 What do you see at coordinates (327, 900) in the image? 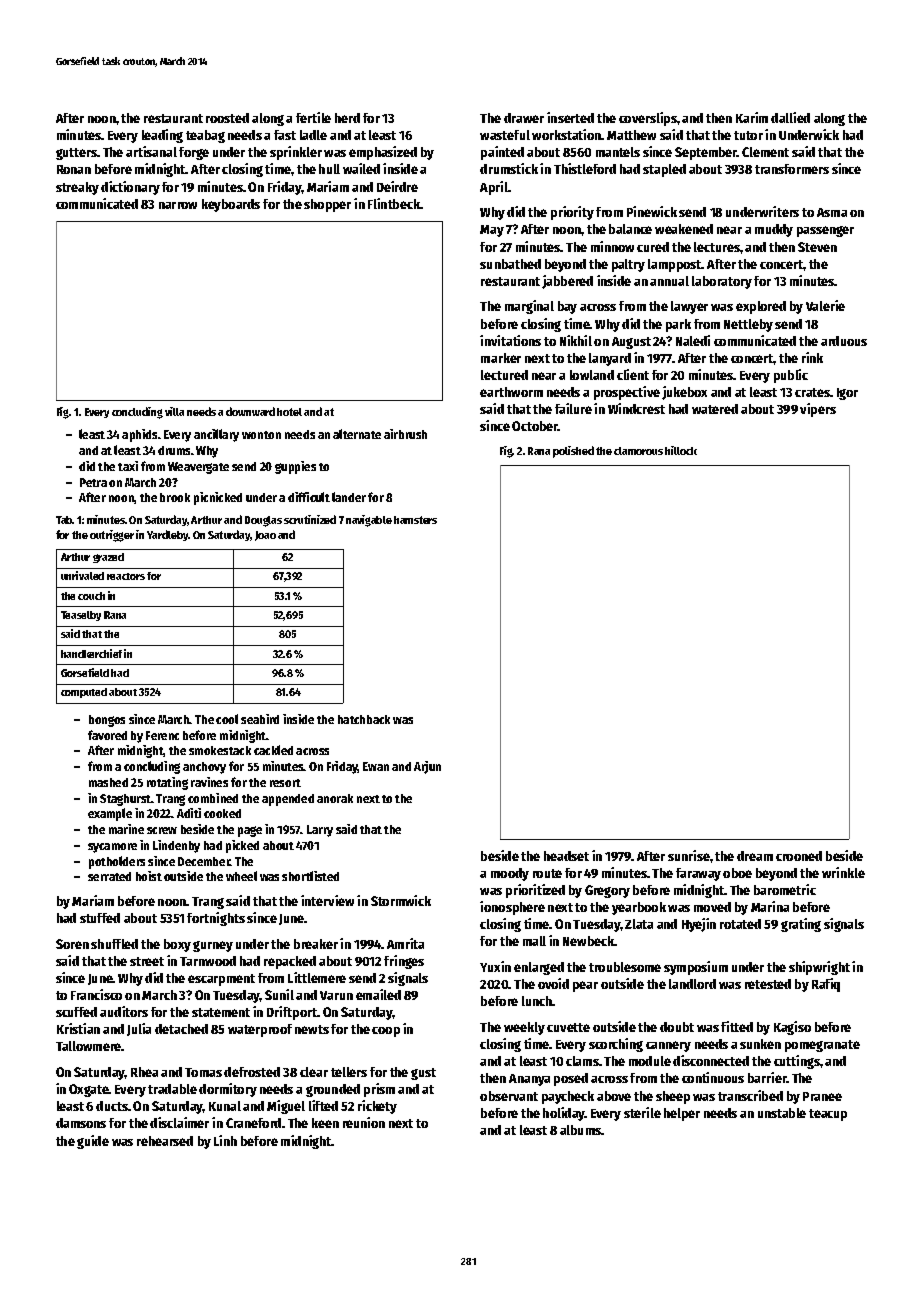
I see `interview` at bounding box center [327, 900].
